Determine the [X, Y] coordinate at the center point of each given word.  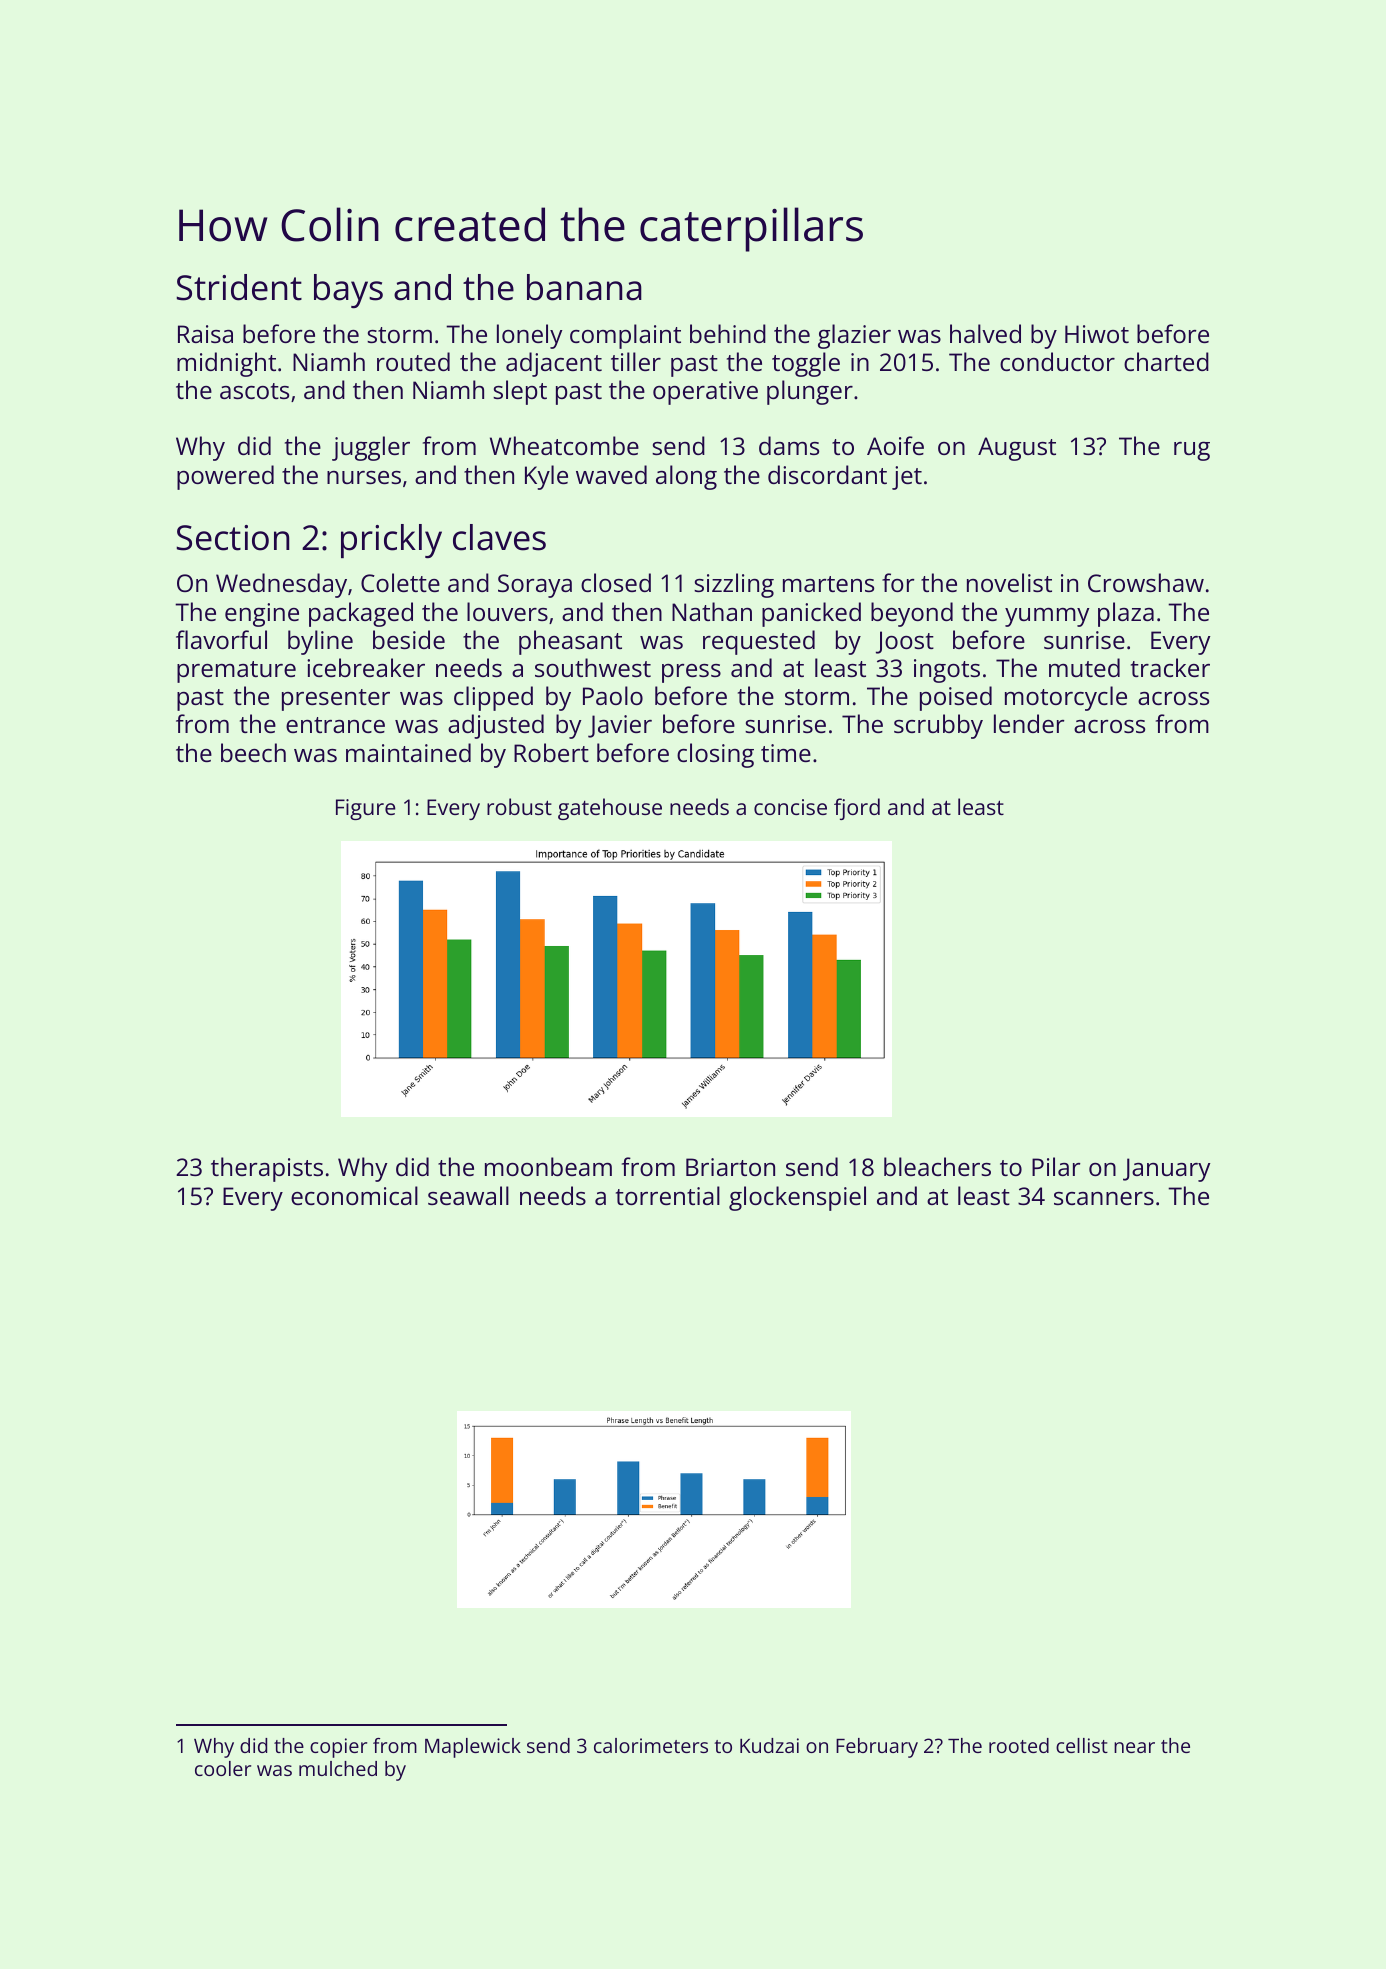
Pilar [1056, 1166]
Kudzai [769, 1745]
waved [611, 474]
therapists [267, 1169]
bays [348, 291]
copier [338, 1748]
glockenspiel [797, 1198]
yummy [1047, 617]
